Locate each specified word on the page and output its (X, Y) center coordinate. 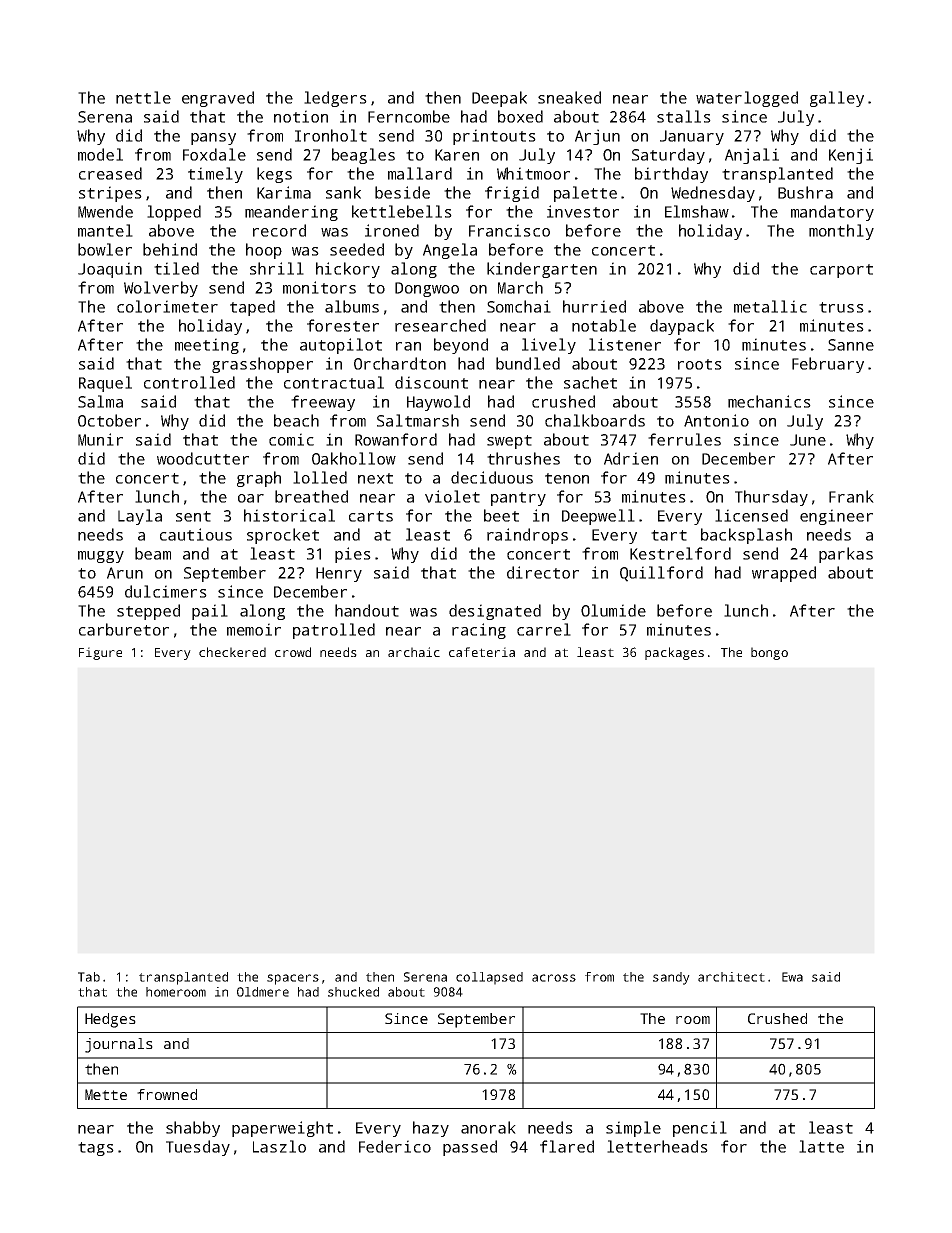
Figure (100, 653)
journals (119, 1045)
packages (674, 653)
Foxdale (214, 154)
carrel (544, 629)
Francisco (509, 230)
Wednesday (713, 194)
